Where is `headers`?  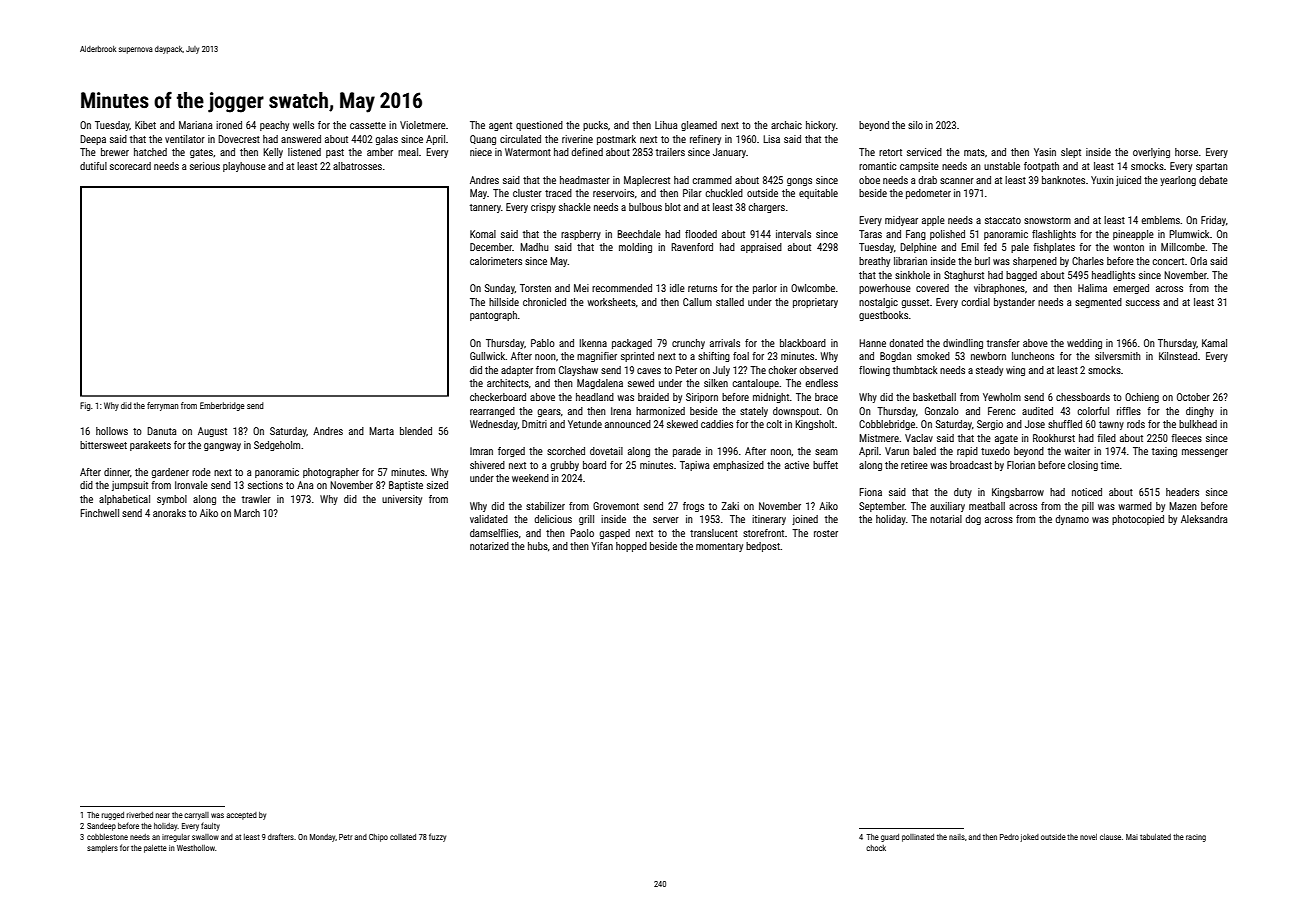 headers is located at coordinates (1182, 492).
